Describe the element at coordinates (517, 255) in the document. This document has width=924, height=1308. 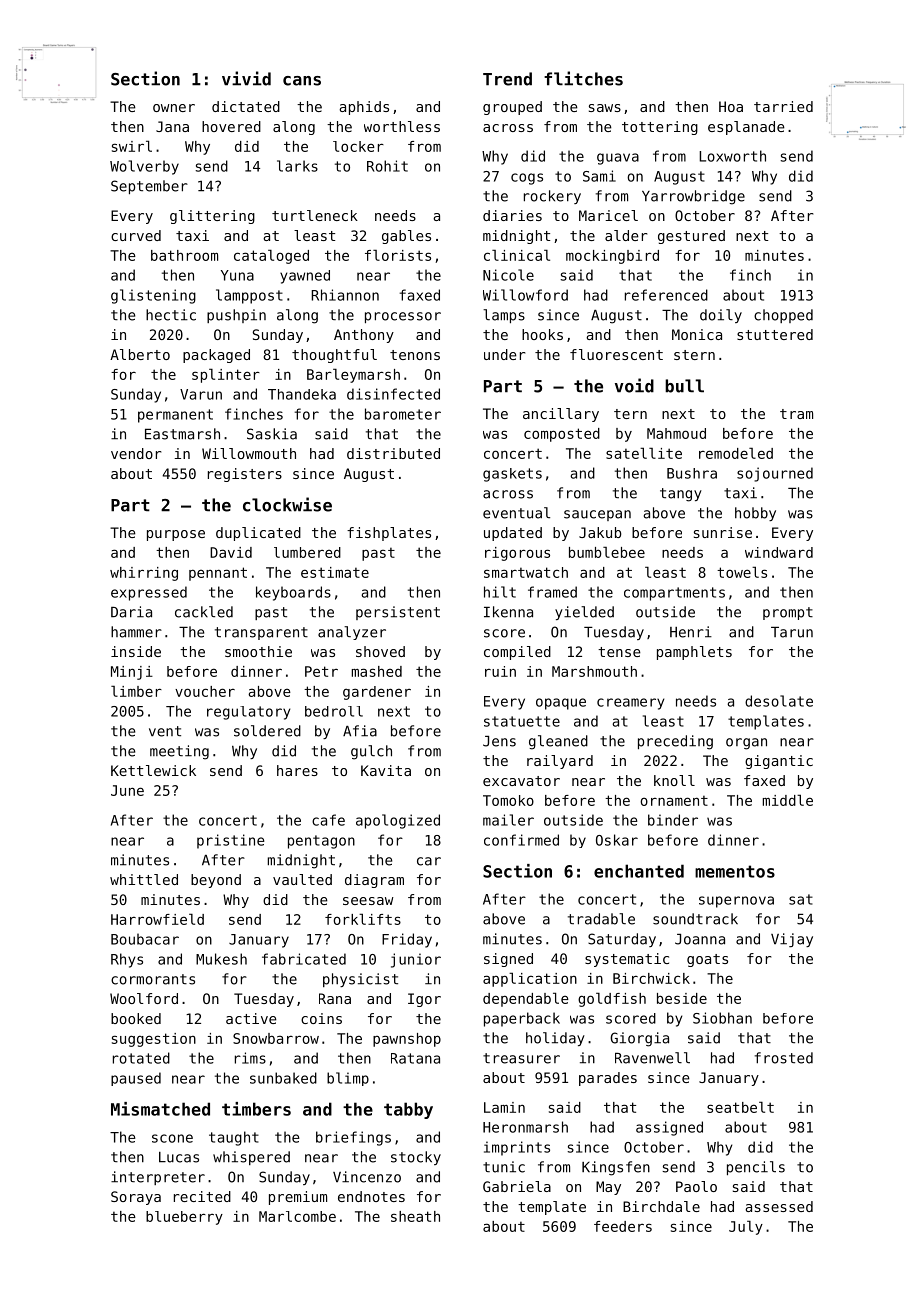
I see `clinical` at that location.
